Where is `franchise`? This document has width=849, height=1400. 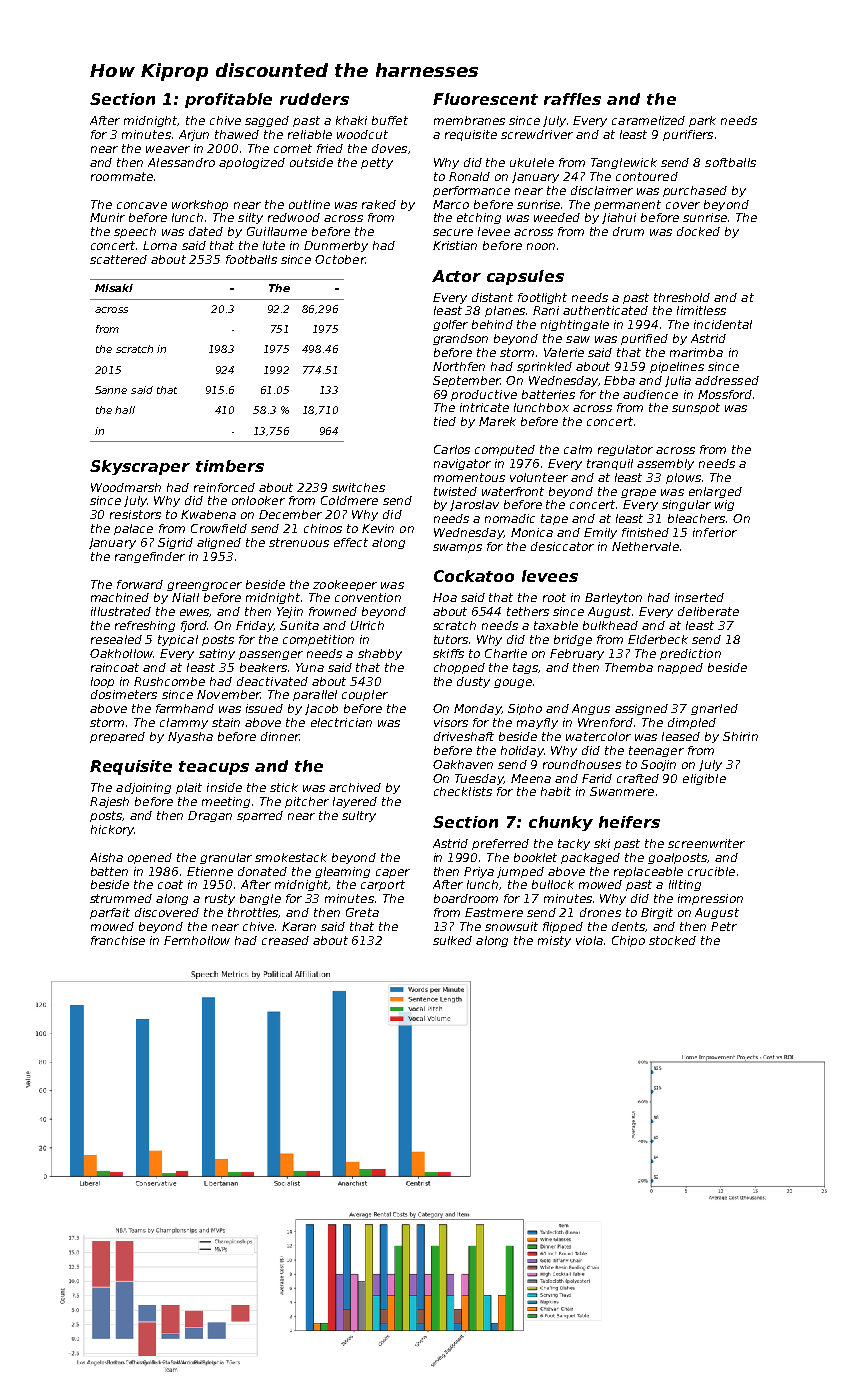 franchise is located at coordinates (118, 940).
